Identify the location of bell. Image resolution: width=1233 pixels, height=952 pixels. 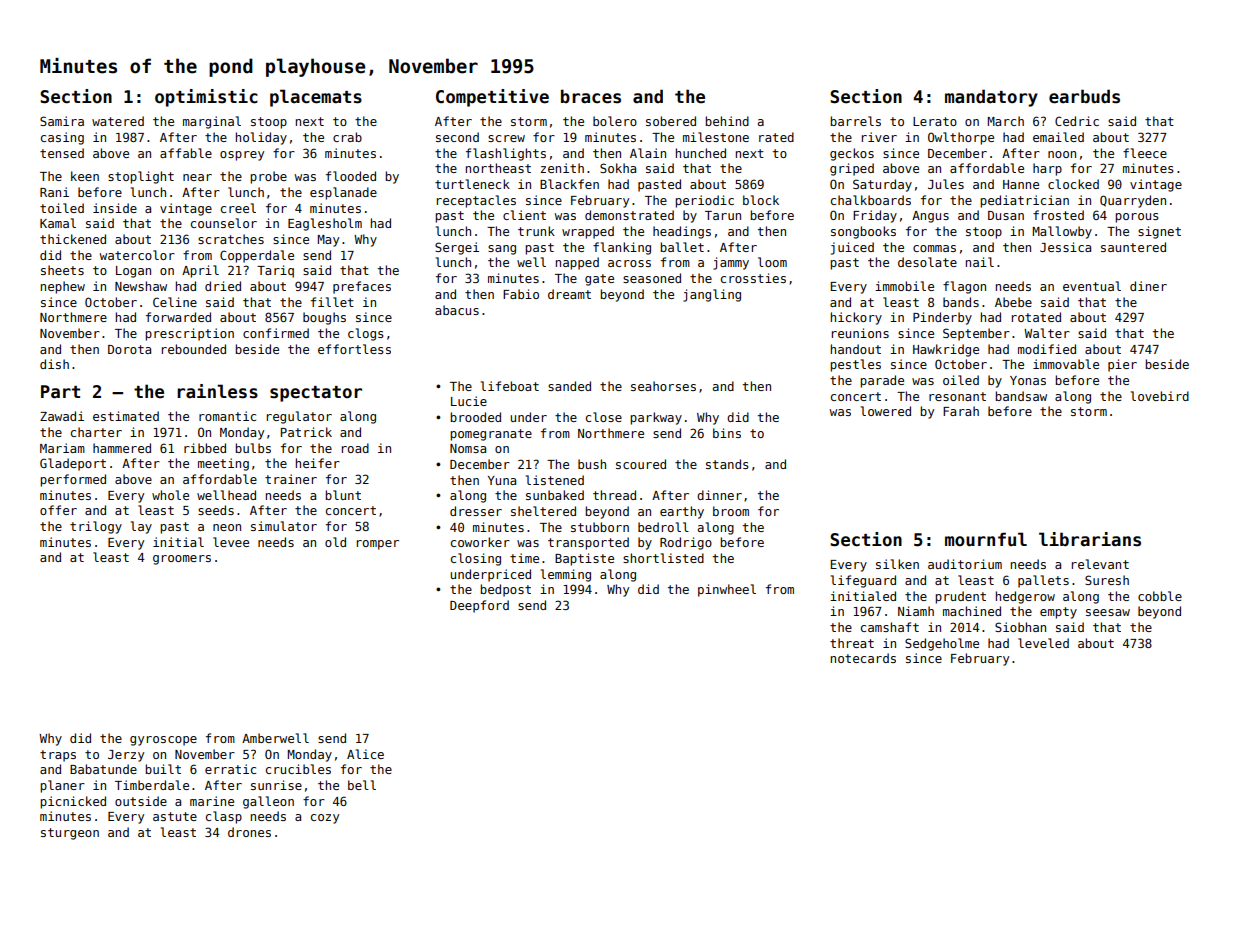
(362, 785).
